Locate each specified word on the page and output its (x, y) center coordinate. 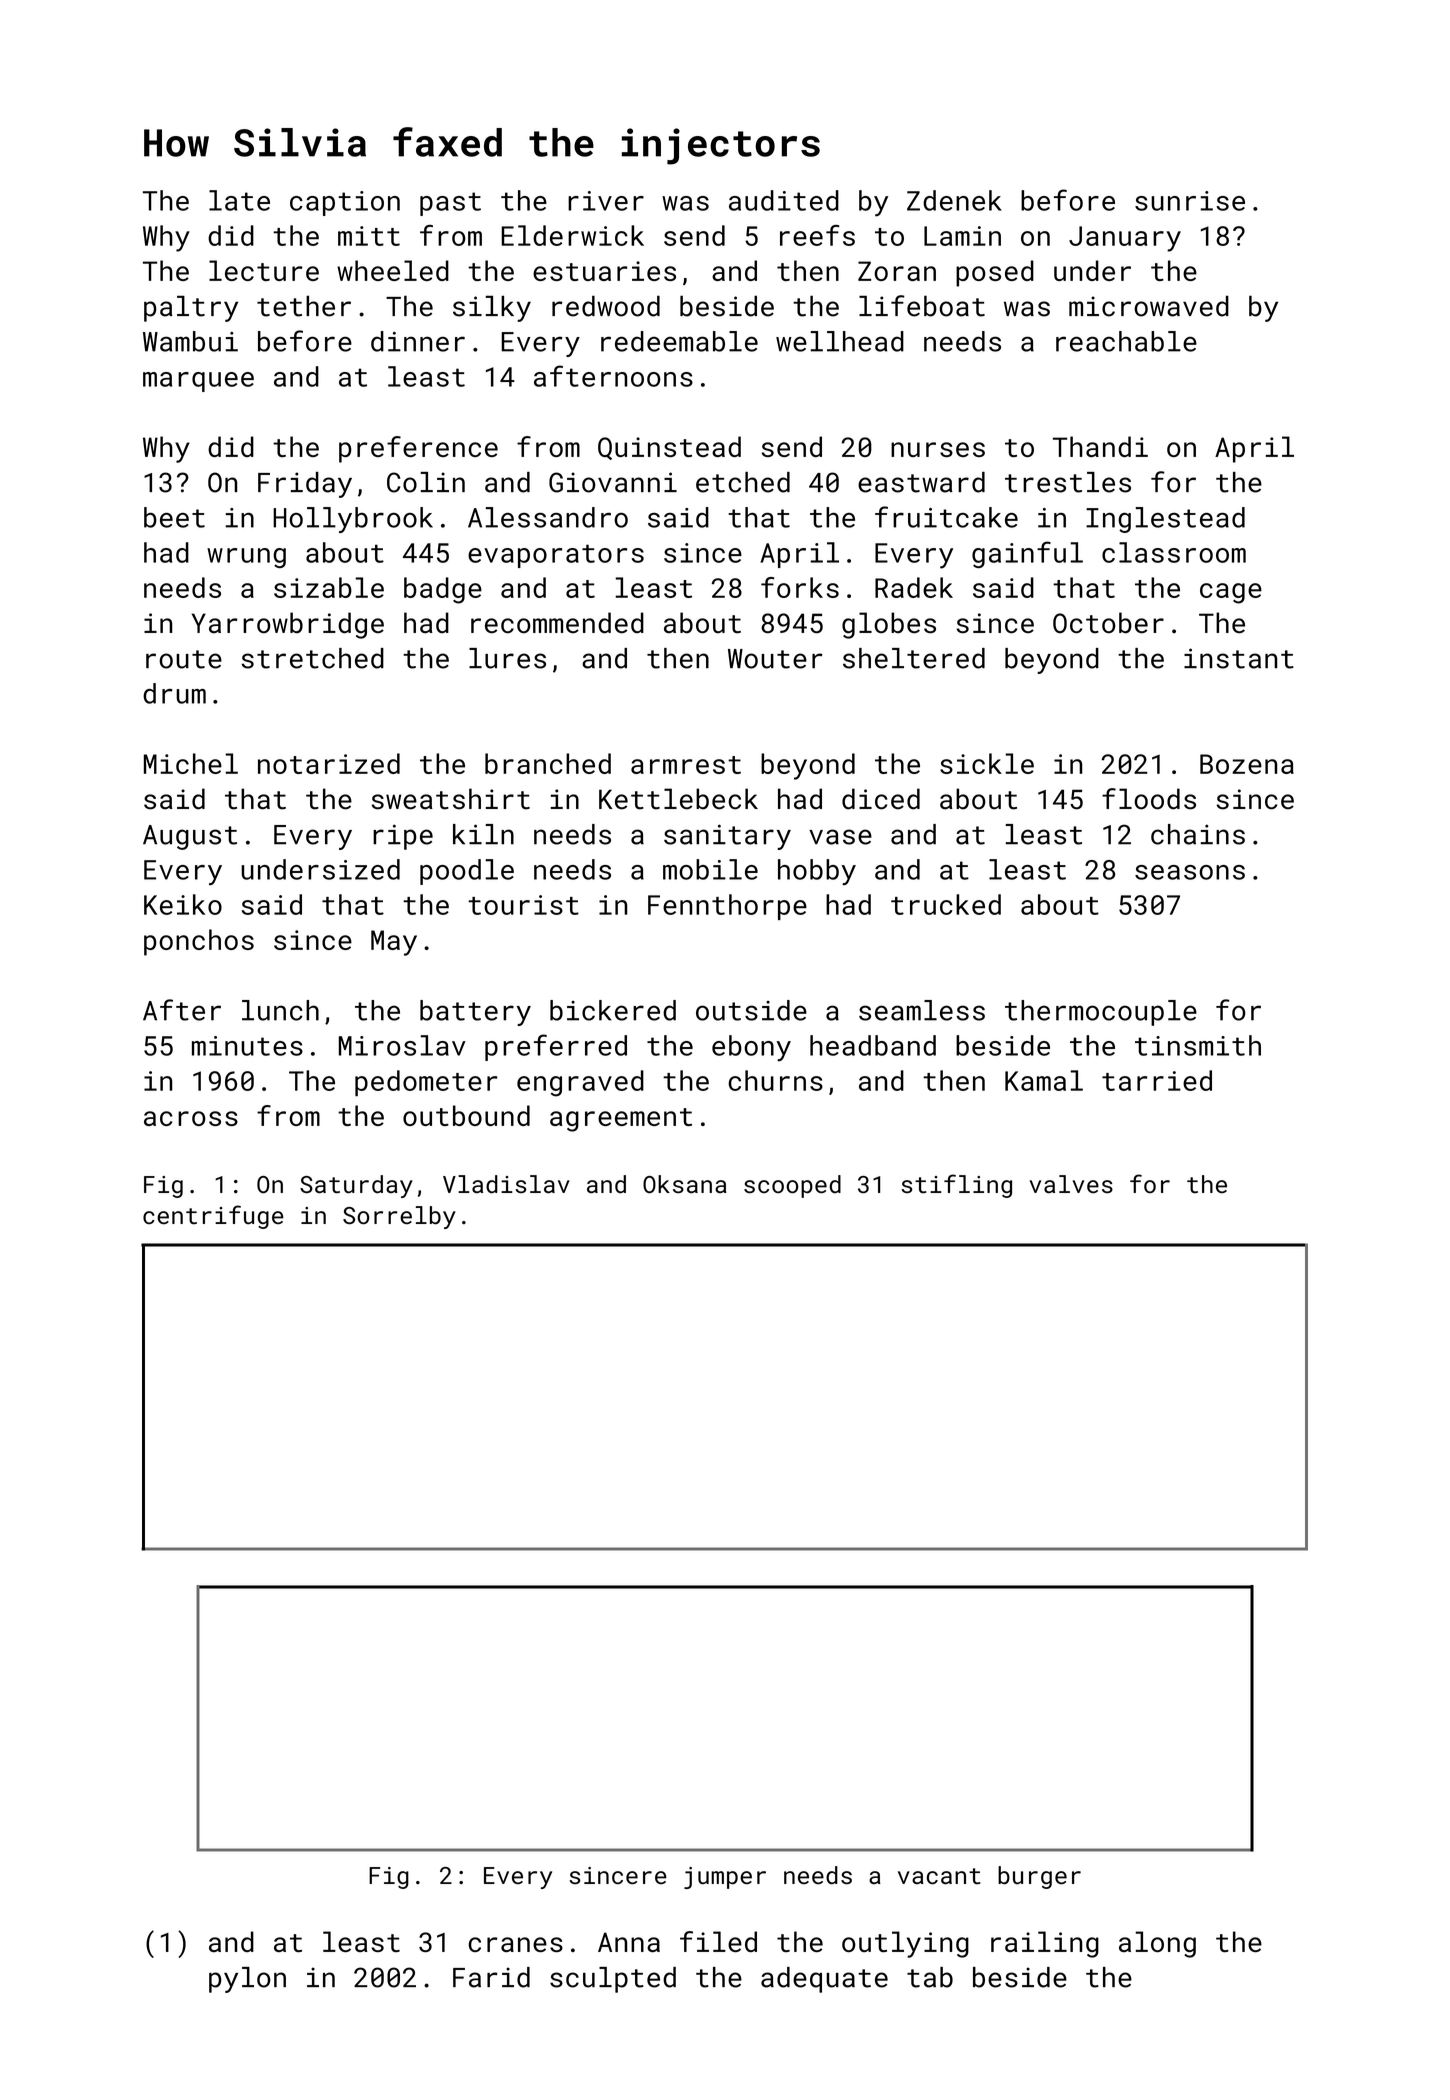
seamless (922, 1010)
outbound (466, 1115)
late (239, 200)
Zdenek (954, 200)
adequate (824, 1980)
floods (1149, 799)
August (190, 837)
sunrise (1190, 201)
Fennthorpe (727, 907)
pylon (247, 1980)
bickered (613, 1010)
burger (1039, 1877)
